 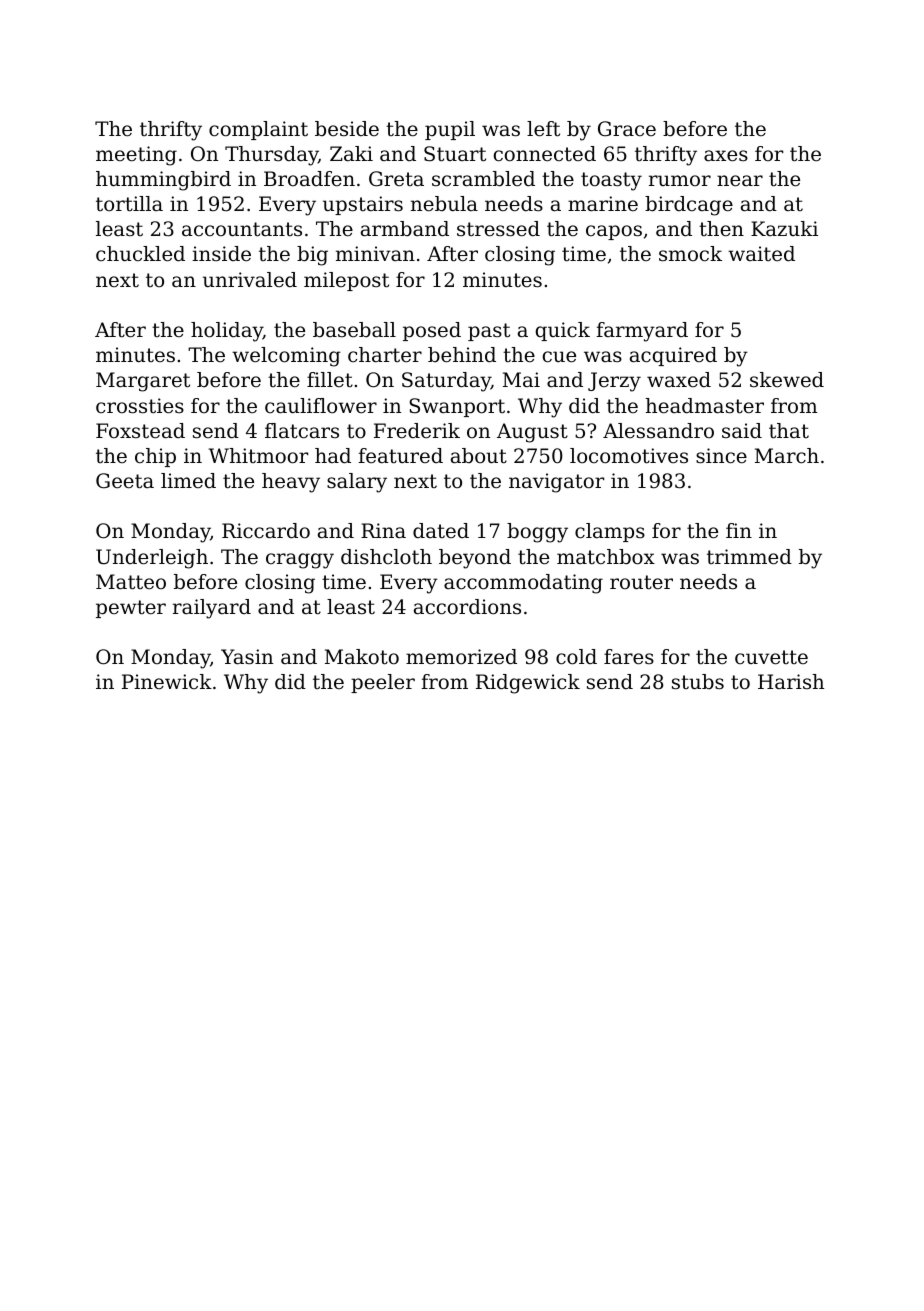 What do you see at coordinates (467, 607) in the document?
I see `accordions` at bounding box center [467, 607].
